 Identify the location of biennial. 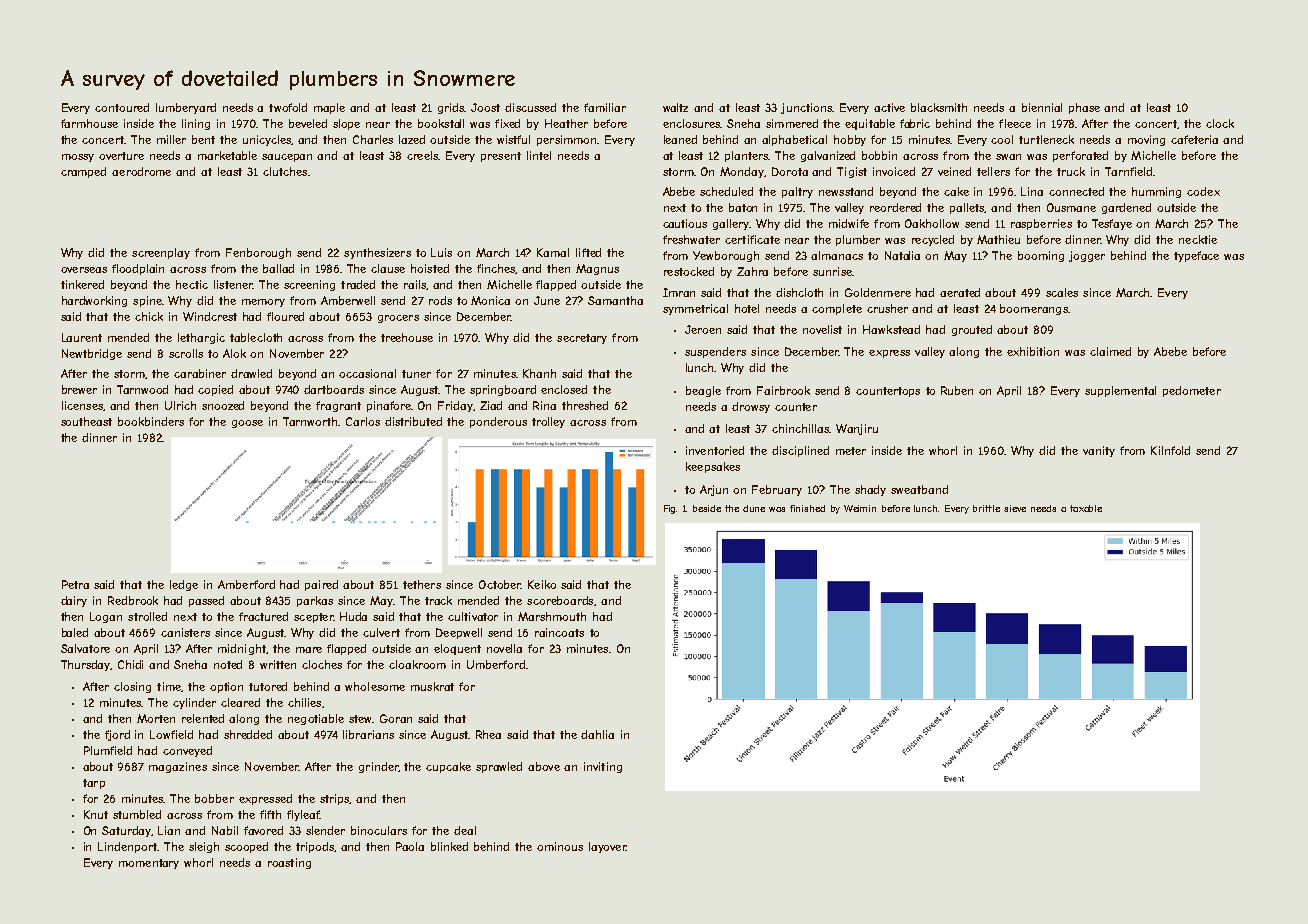
(1042, 107).
